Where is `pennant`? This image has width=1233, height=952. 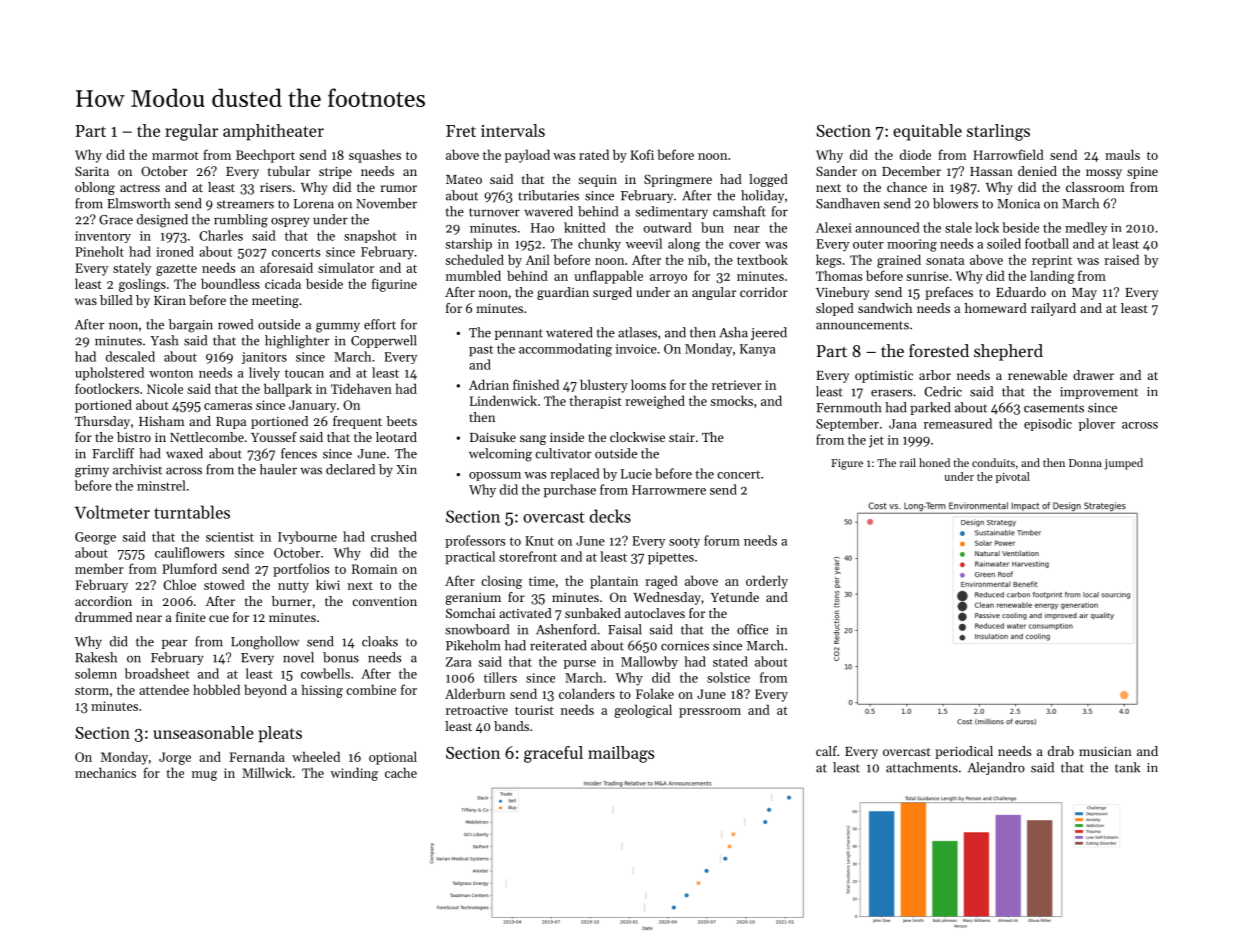
pennant is located at coordinates (519, 334).
